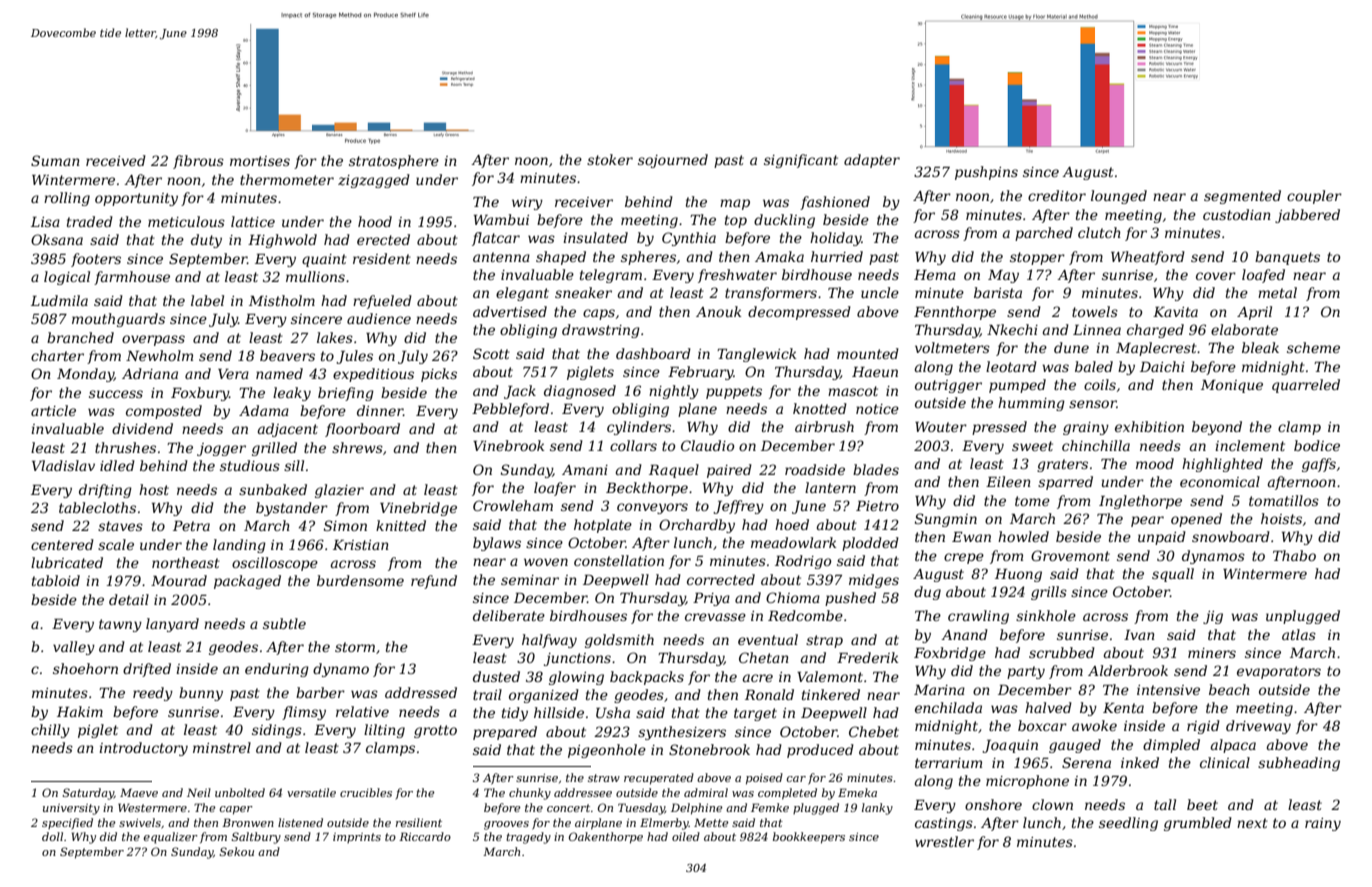 The width and height of the screenshot is (1372, 887). Describe the element at coordinates (509, 445) in the screenshot. I see `Vinebrook` at that location.
